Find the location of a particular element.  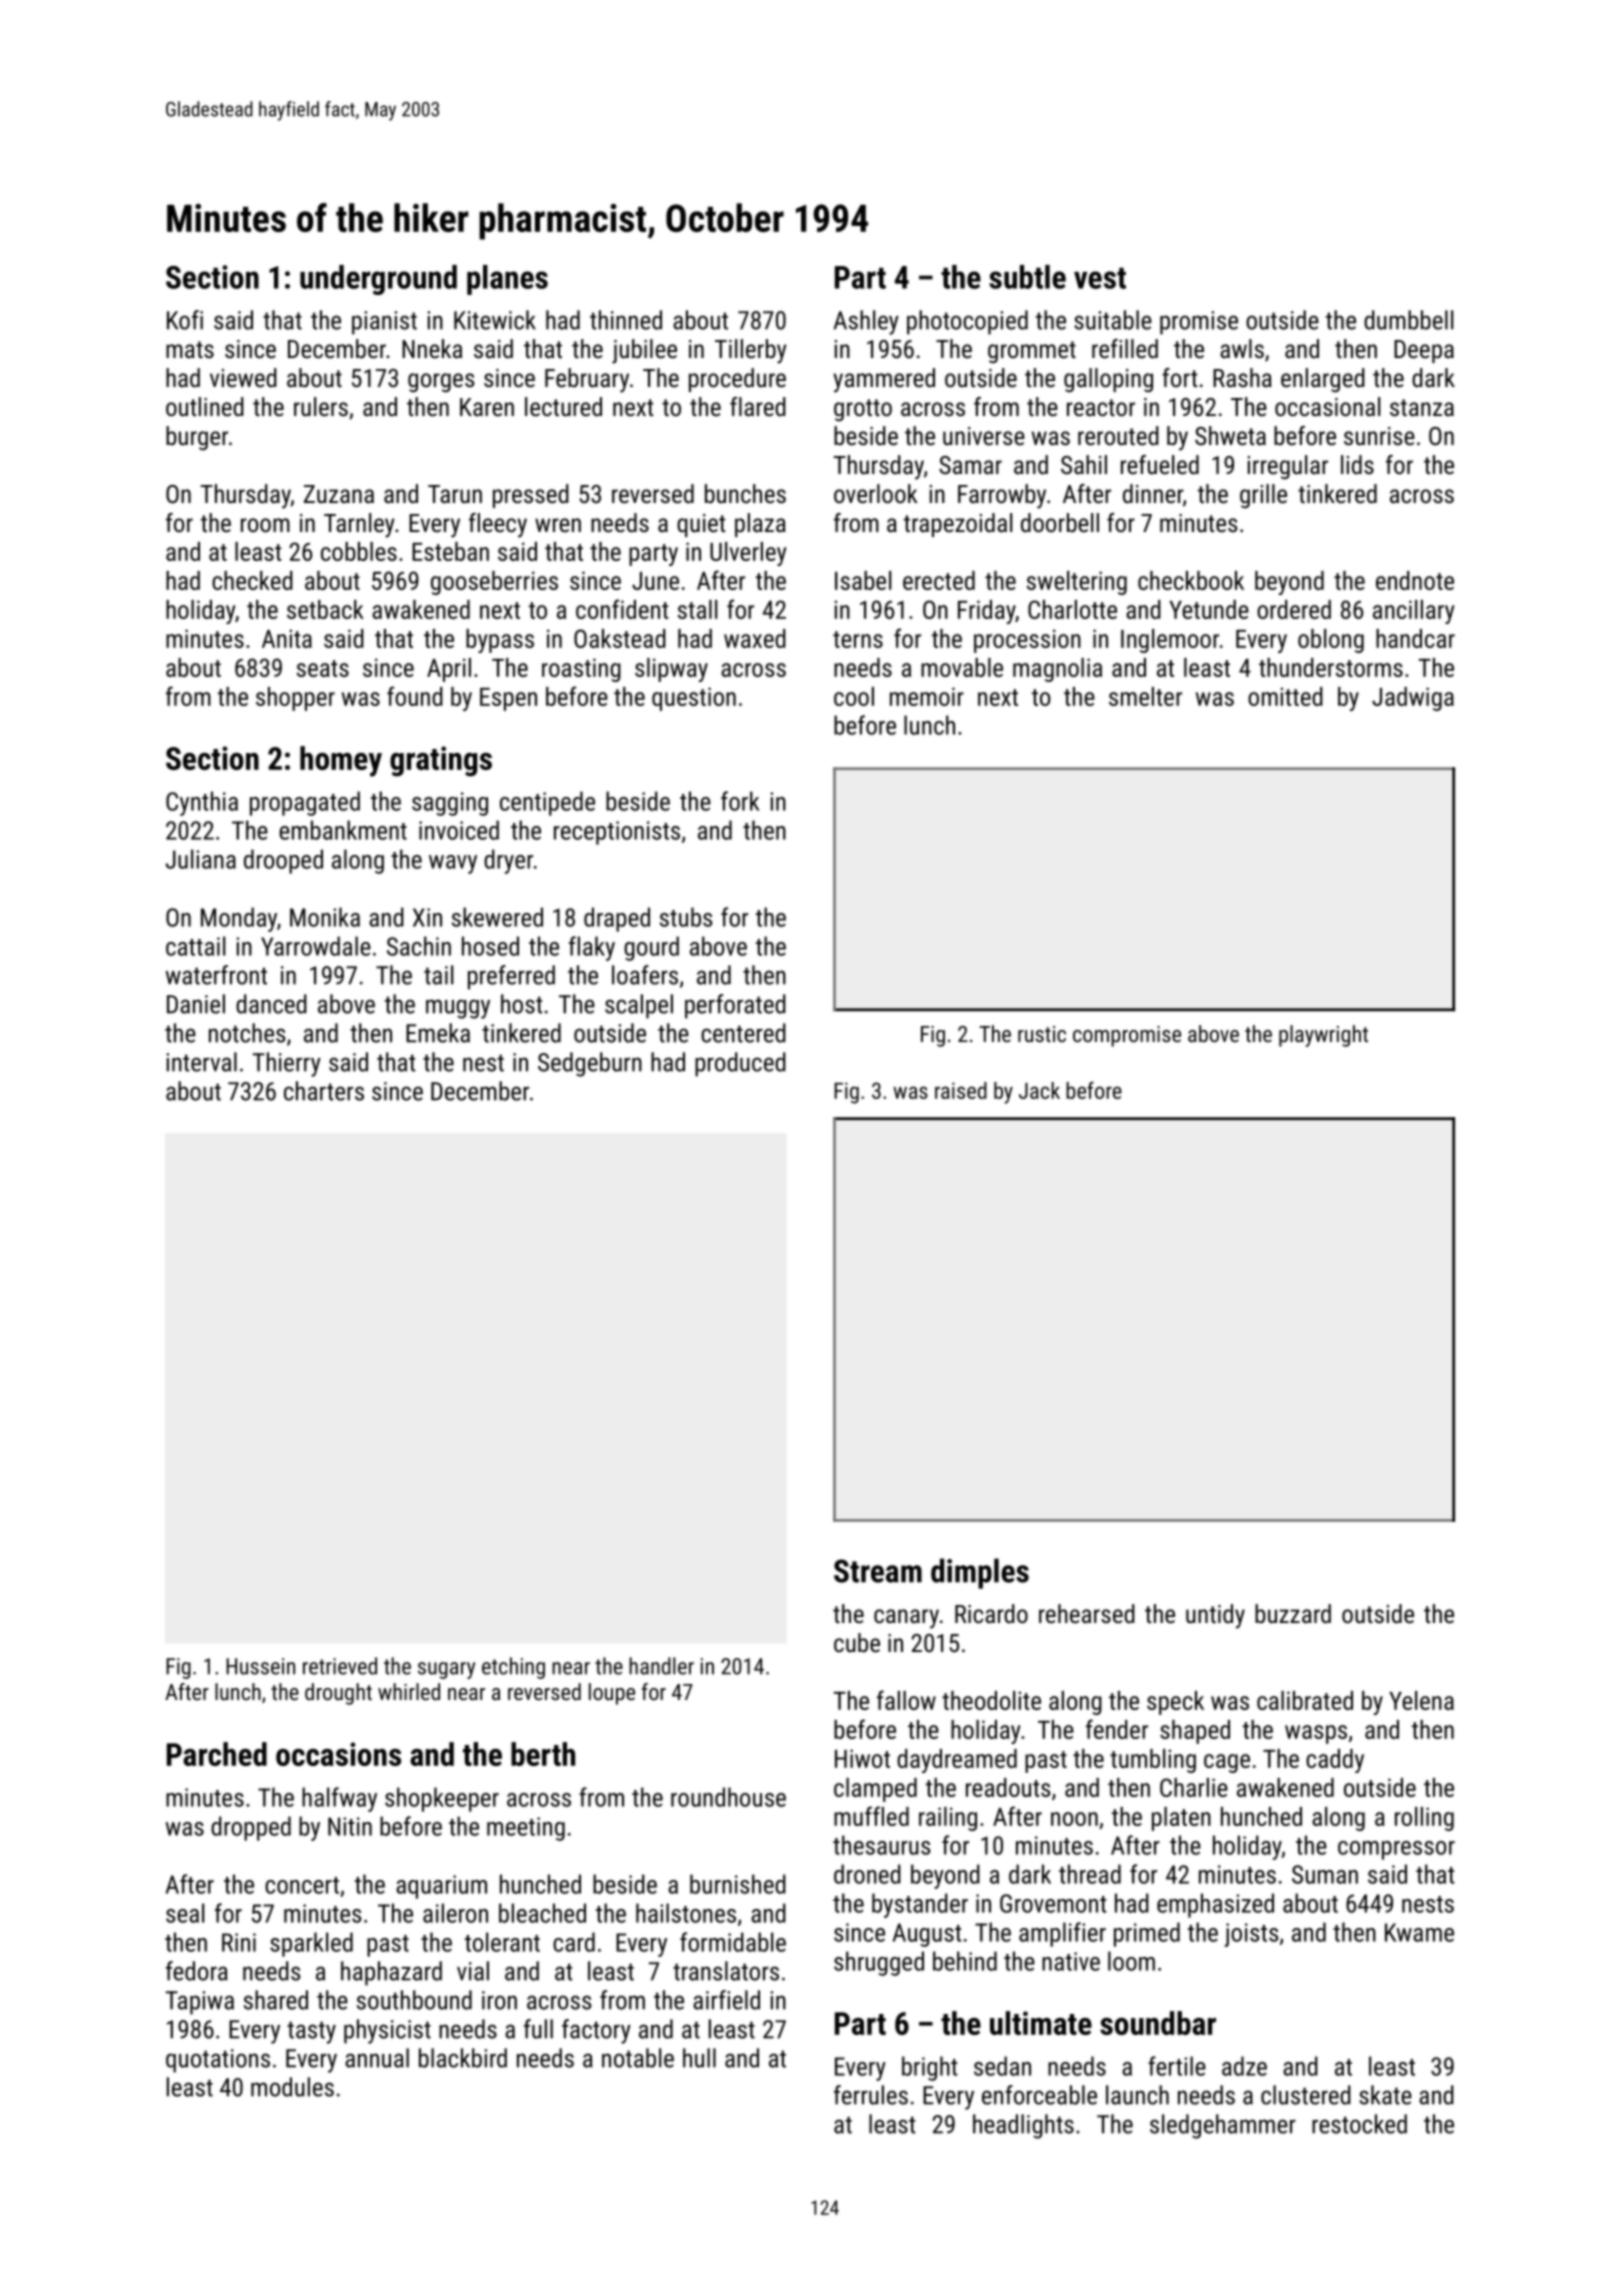

vest is located at coordinates (1100, 278).
